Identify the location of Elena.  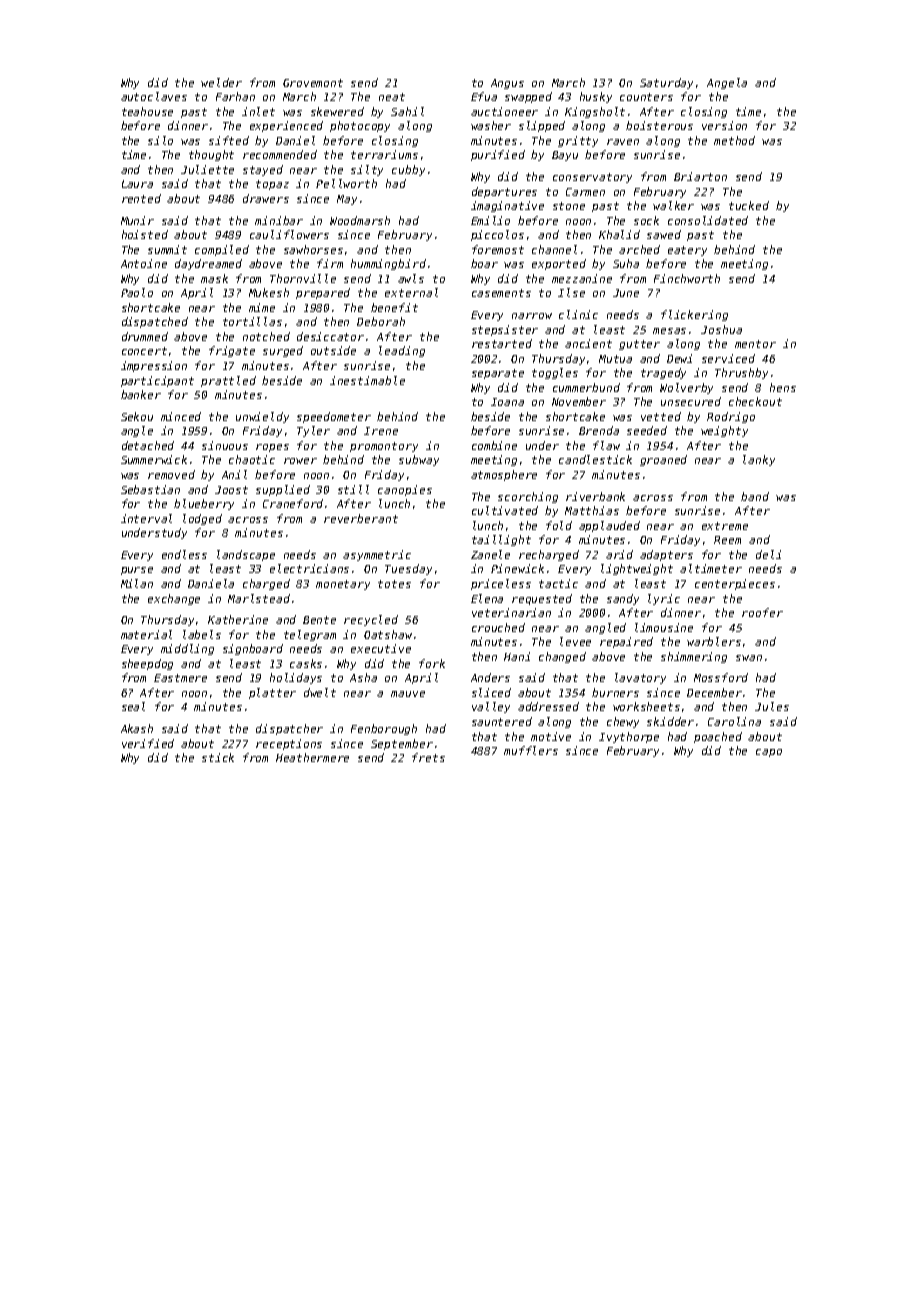
(487, 598).
